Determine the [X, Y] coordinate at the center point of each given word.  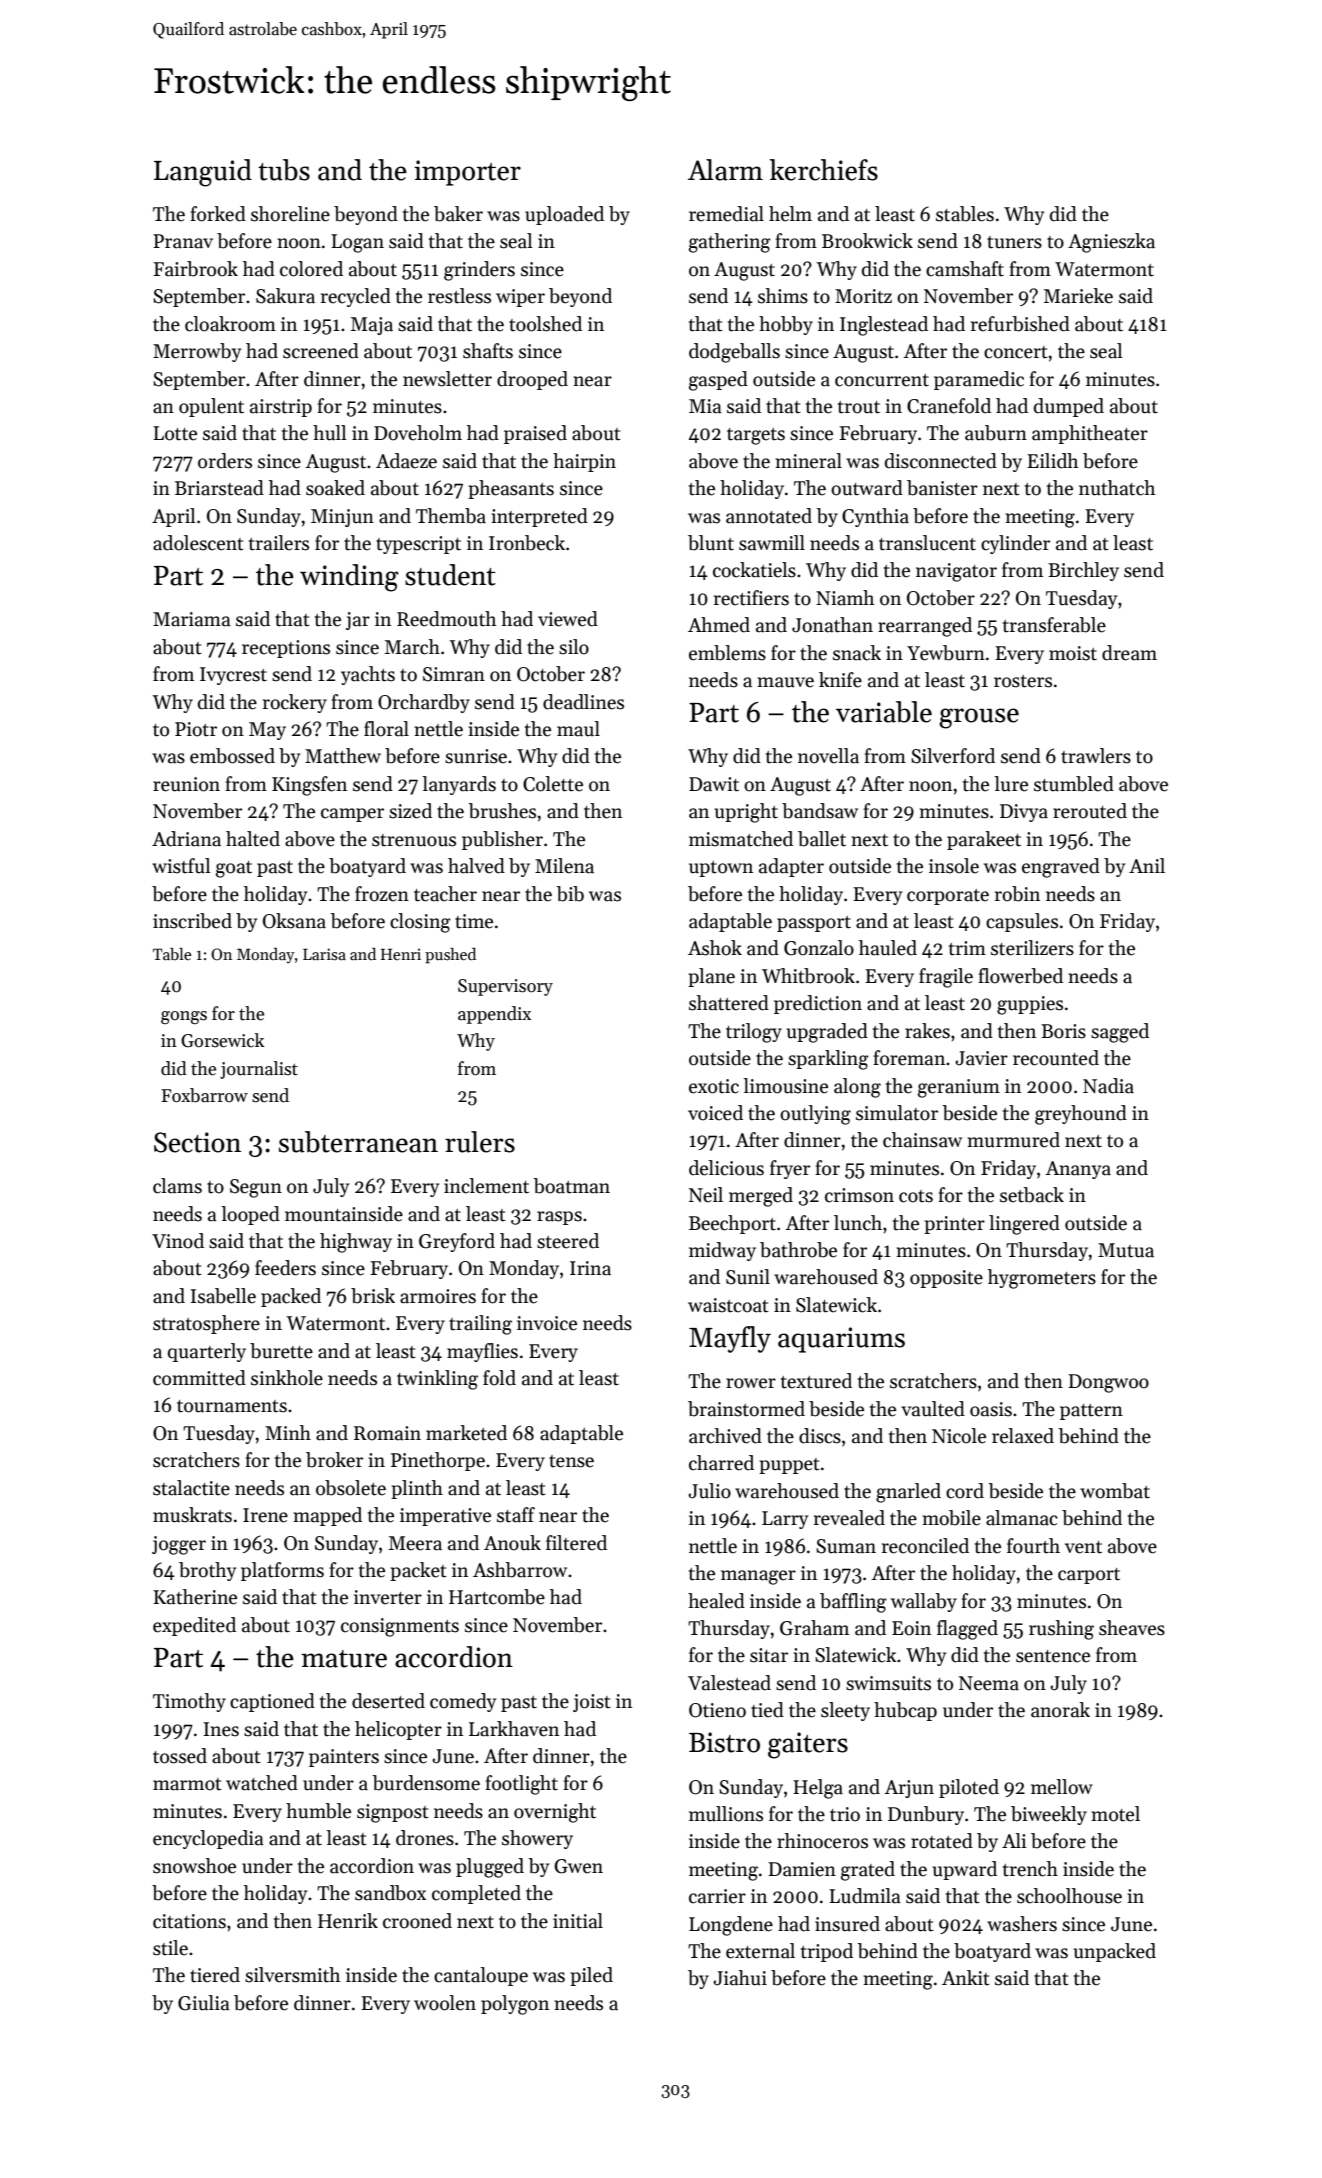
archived [725, 1436]
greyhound [1081, 1115]
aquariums [841, 1340]
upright [746, 813]
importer [467, 173]
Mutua [1126, 1250]
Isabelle [223, 1296]
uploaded [564, 215]
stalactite [191, 1488]
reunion [186, 784]
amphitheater [1090, 434]
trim [967, 948]
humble [318, 1811]
